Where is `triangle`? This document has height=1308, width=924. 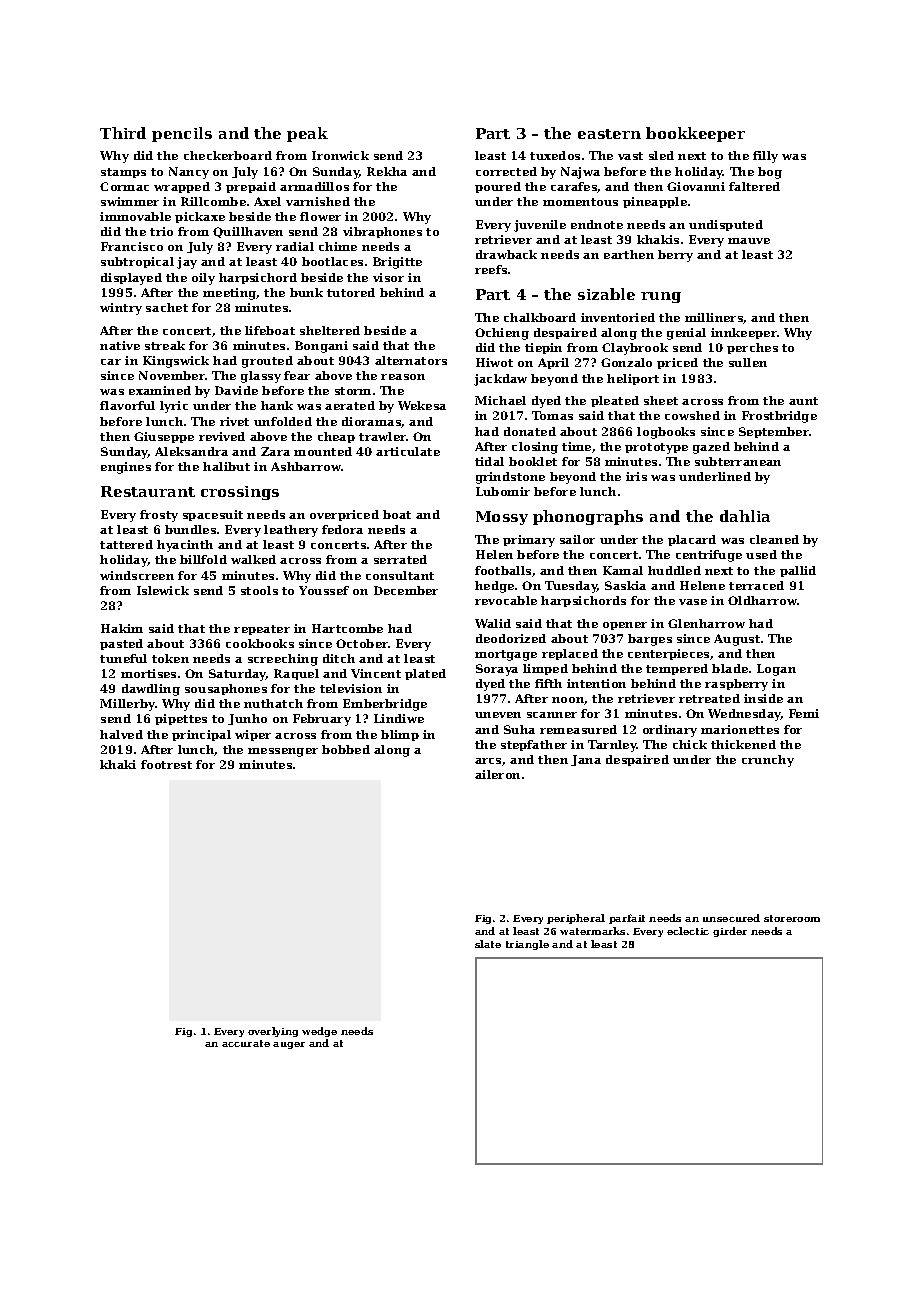
triangle is located at coordinates (527, 945).
